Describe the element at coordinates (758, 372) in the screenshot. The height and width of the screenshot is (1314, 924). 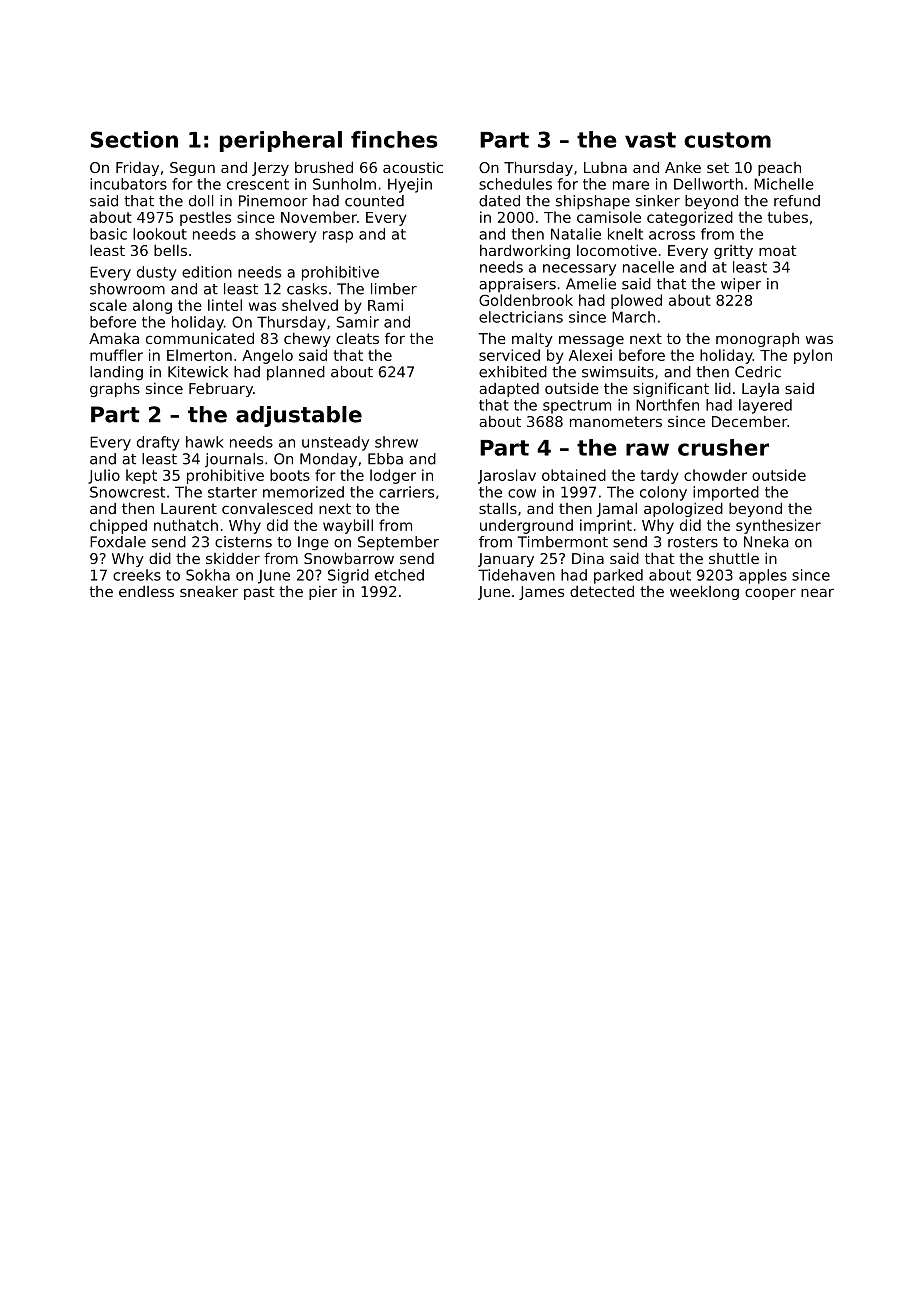
I see `Cedric` at that location.
